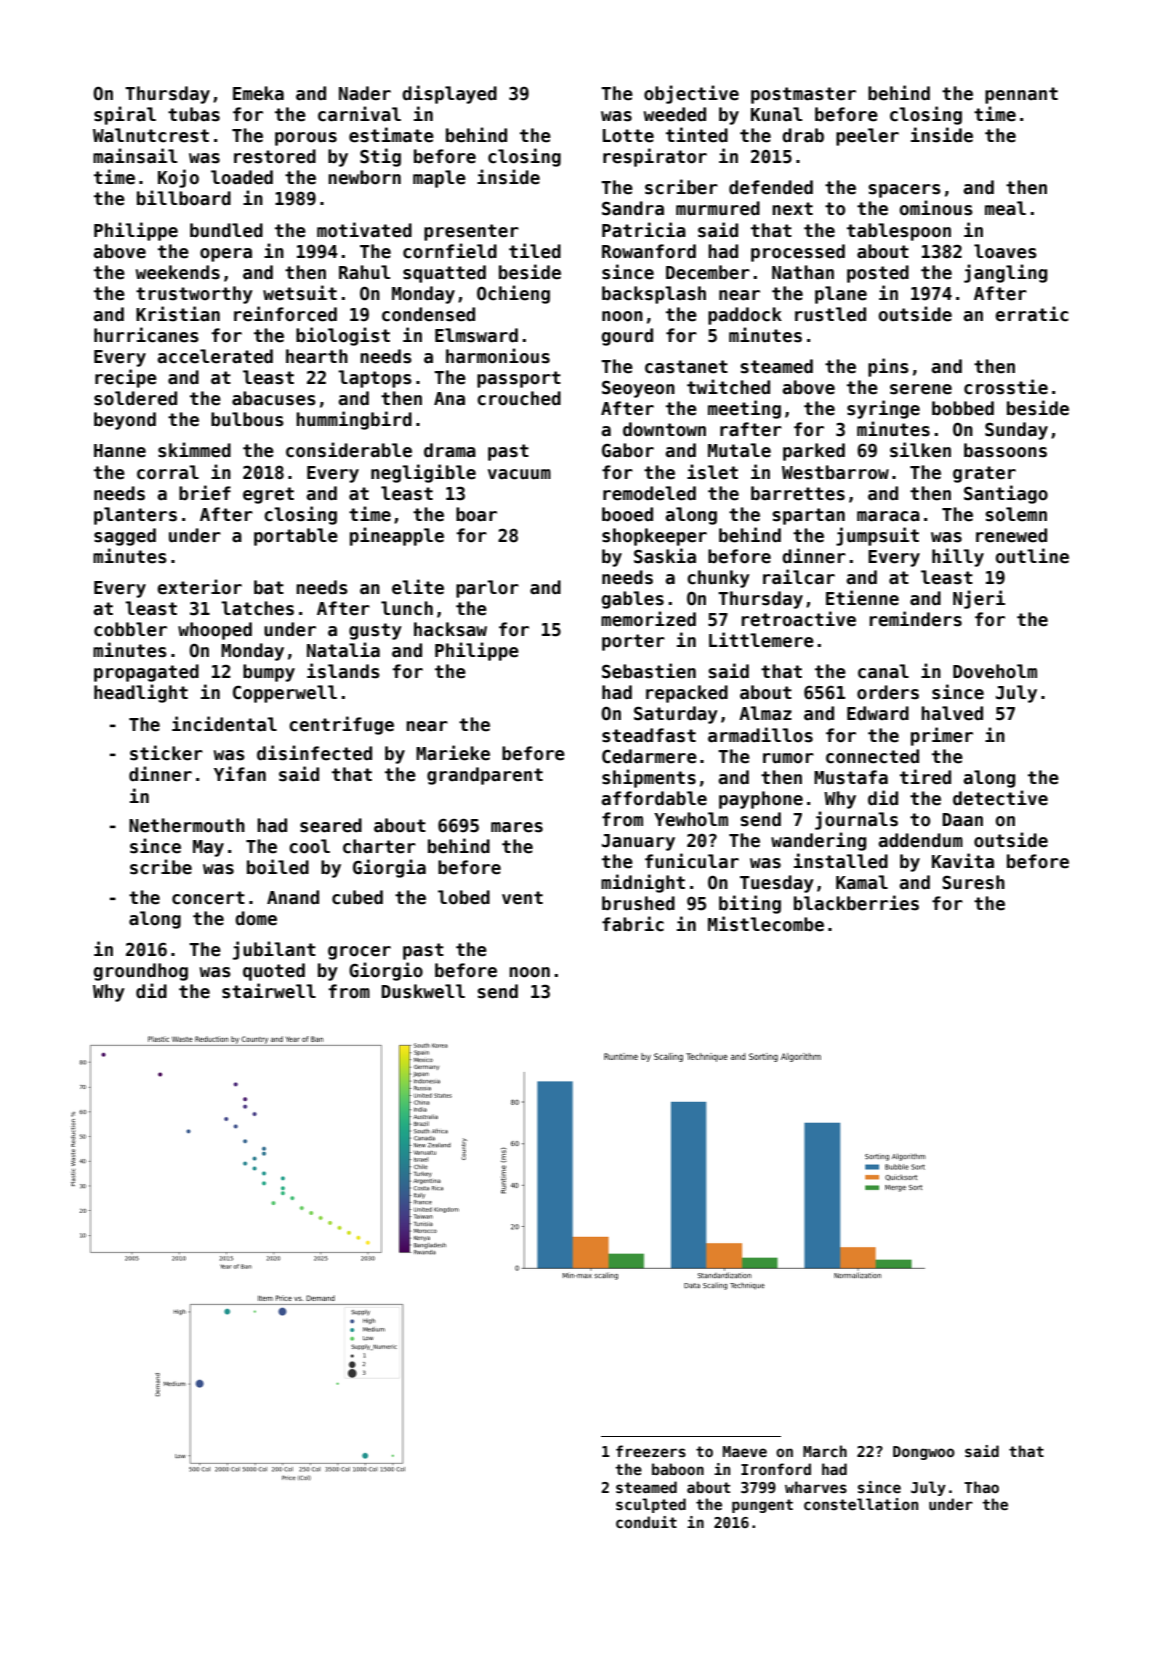  I want to click on outline, so click(1032, 556).
